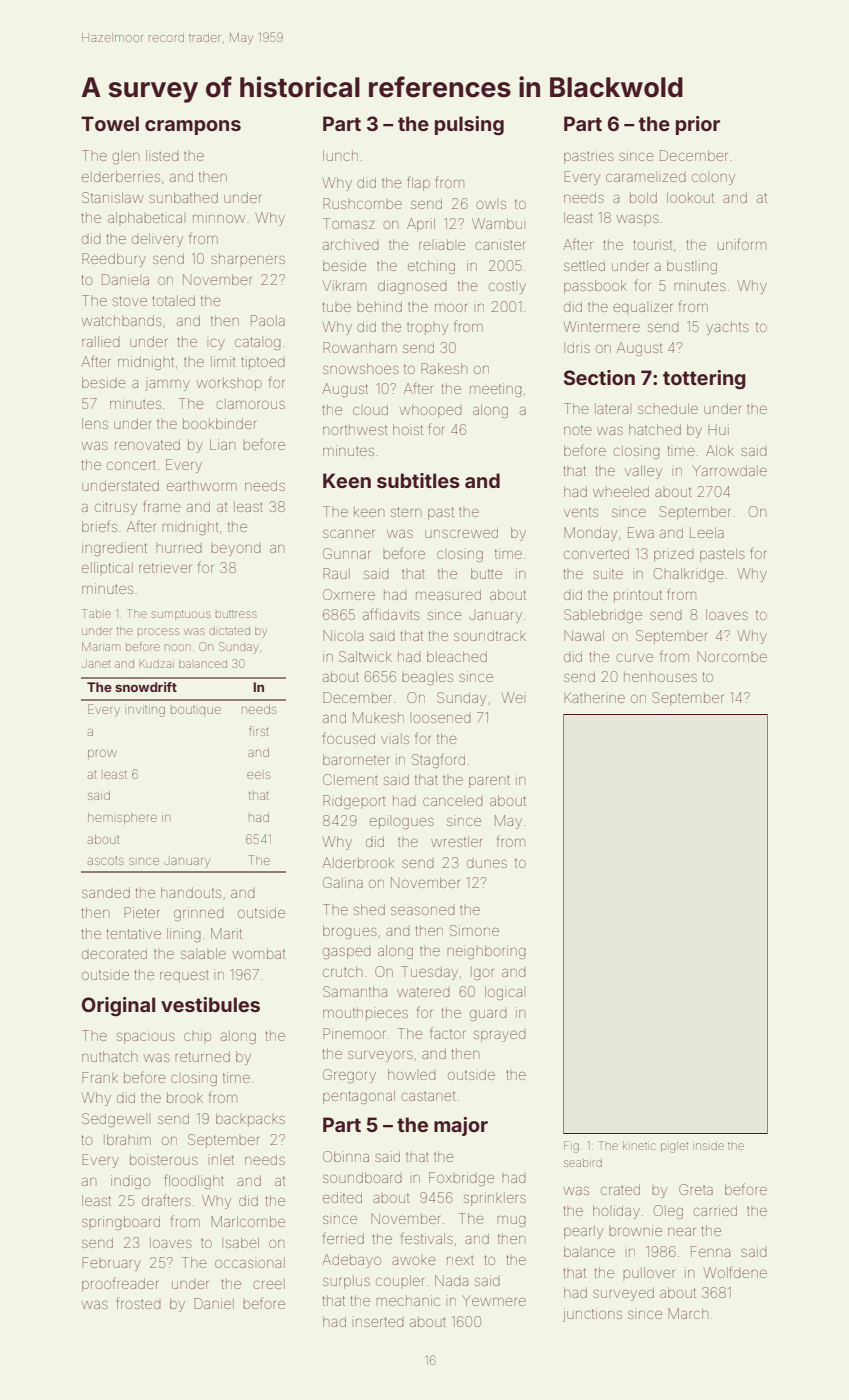 This image has width=849, height=1400. Describe the element at coordinates (139, 1303) in the image. I see `frosted` at that location.
